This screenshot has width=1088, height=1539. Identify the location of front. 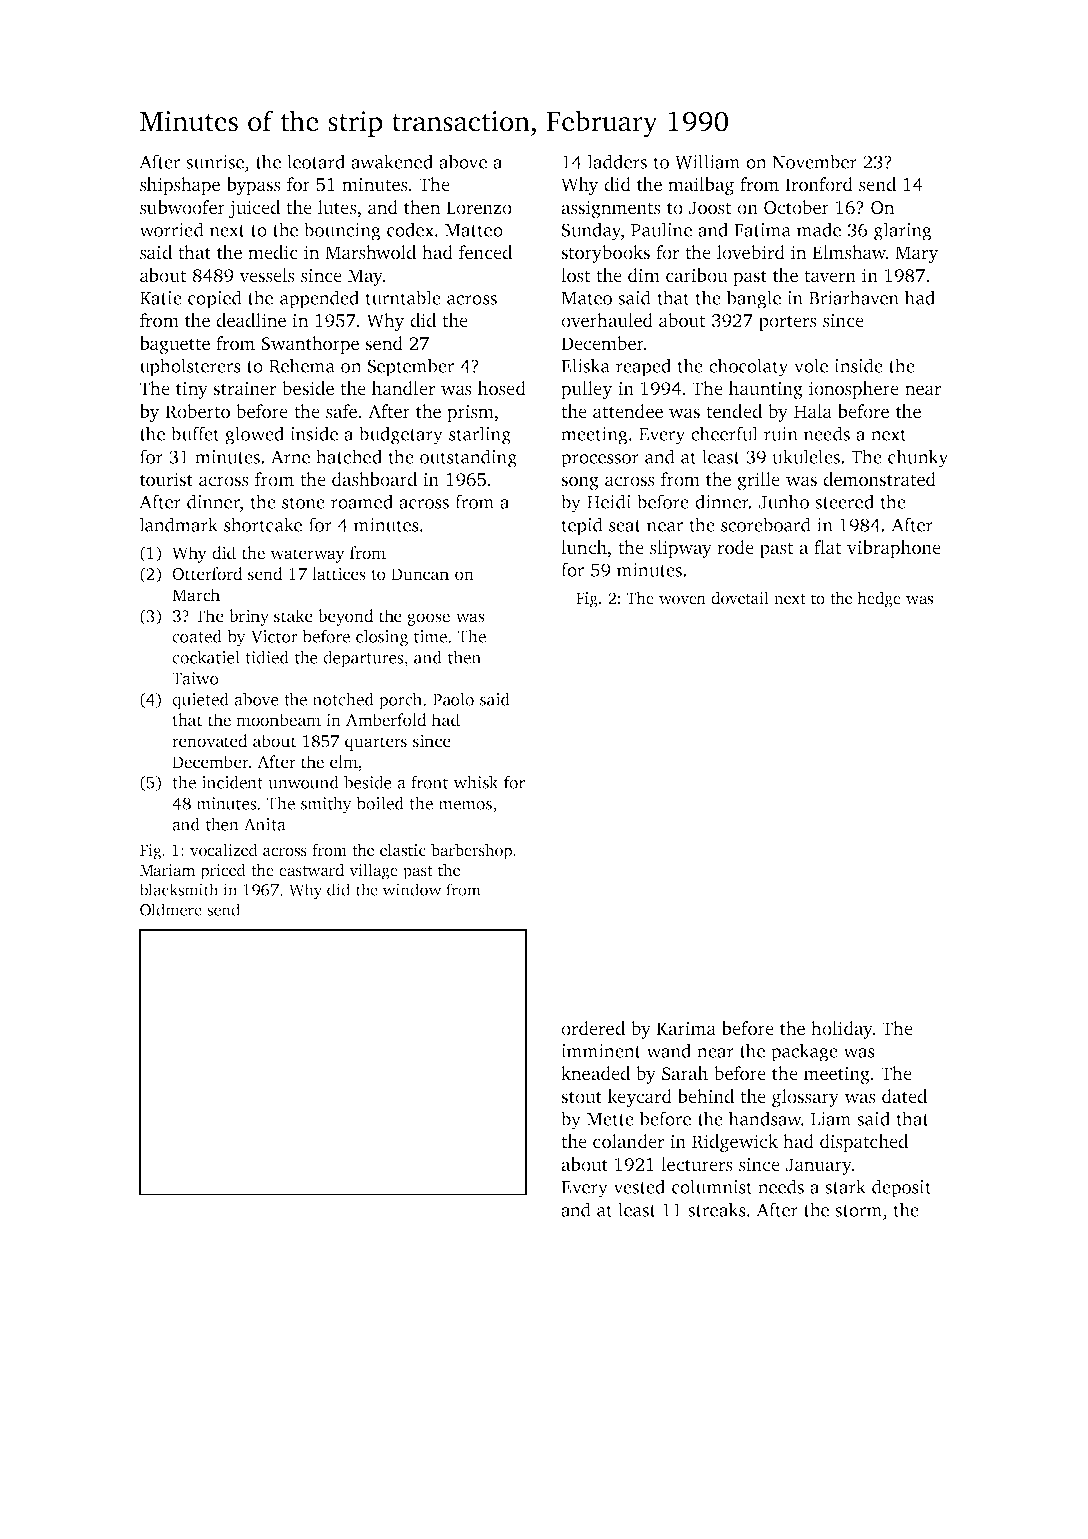
(429, 782).
